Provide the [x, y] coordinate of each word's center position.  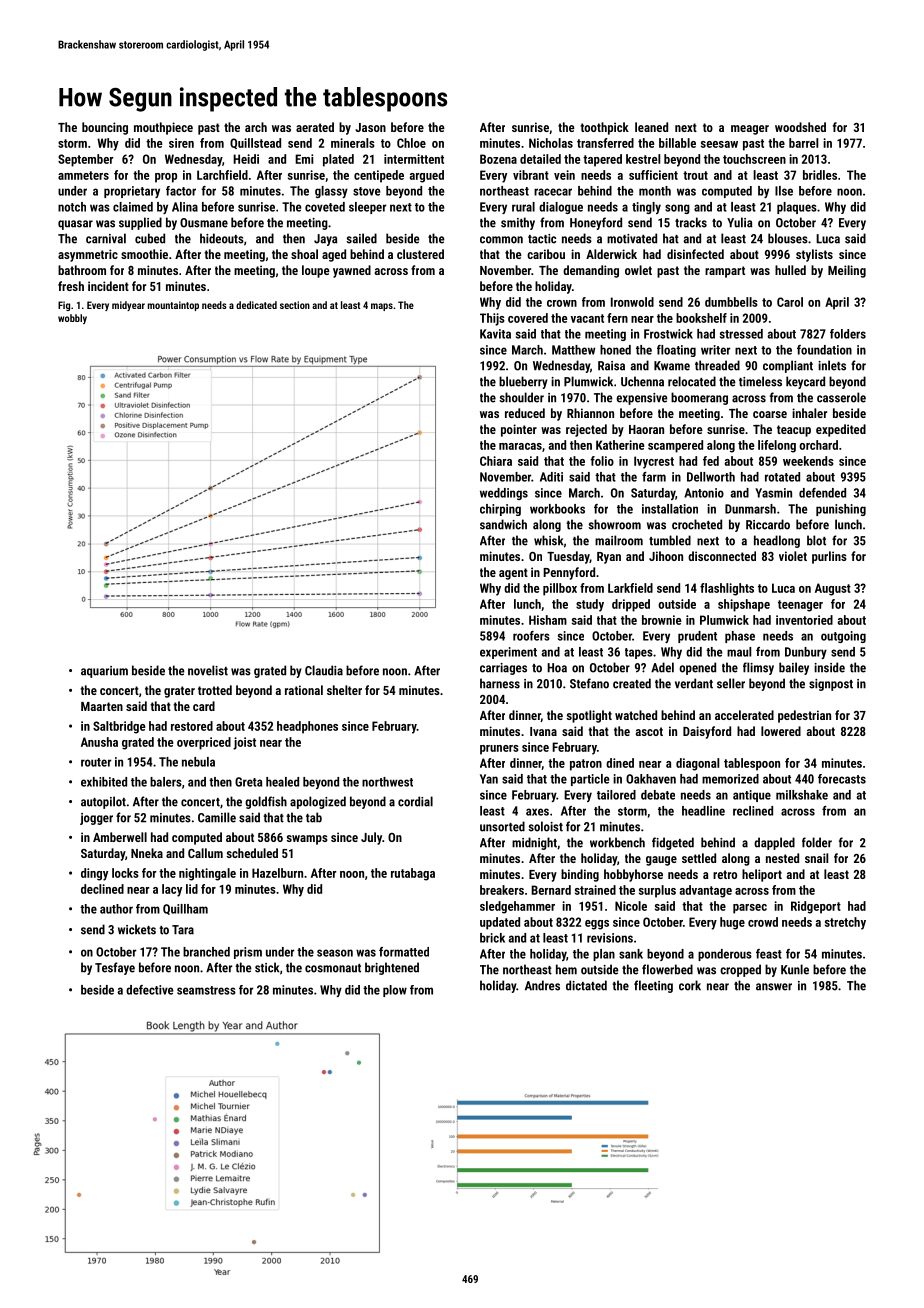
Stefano [589, 683]
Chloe [411, 143]
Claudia [324, 670]
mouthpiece [163, 128]
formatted [404, 952]
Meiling [847, 271]
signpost [831, 685]
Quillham [185, 909]
